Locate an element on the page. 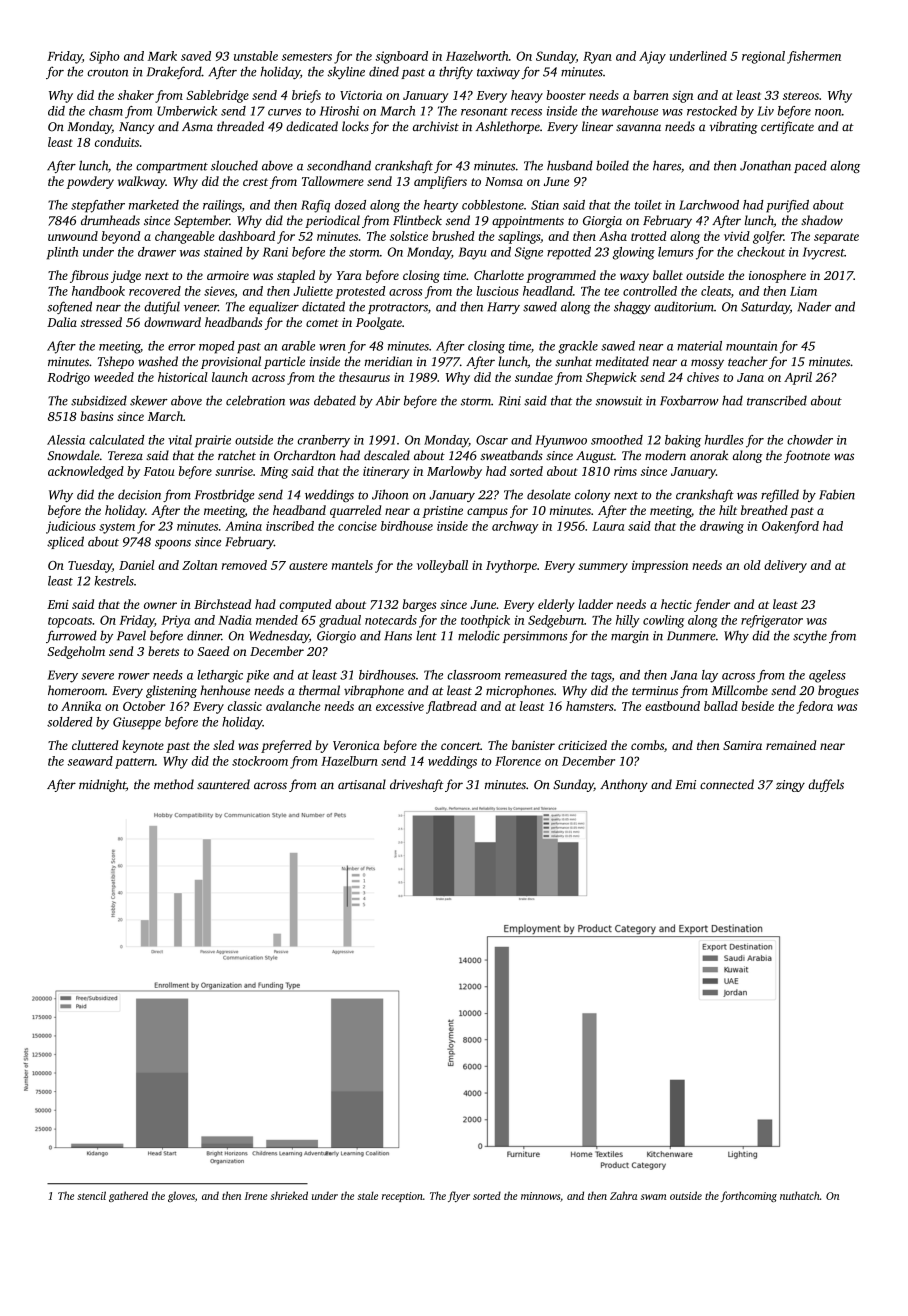  swam is located at coordinates (653, 1197).
